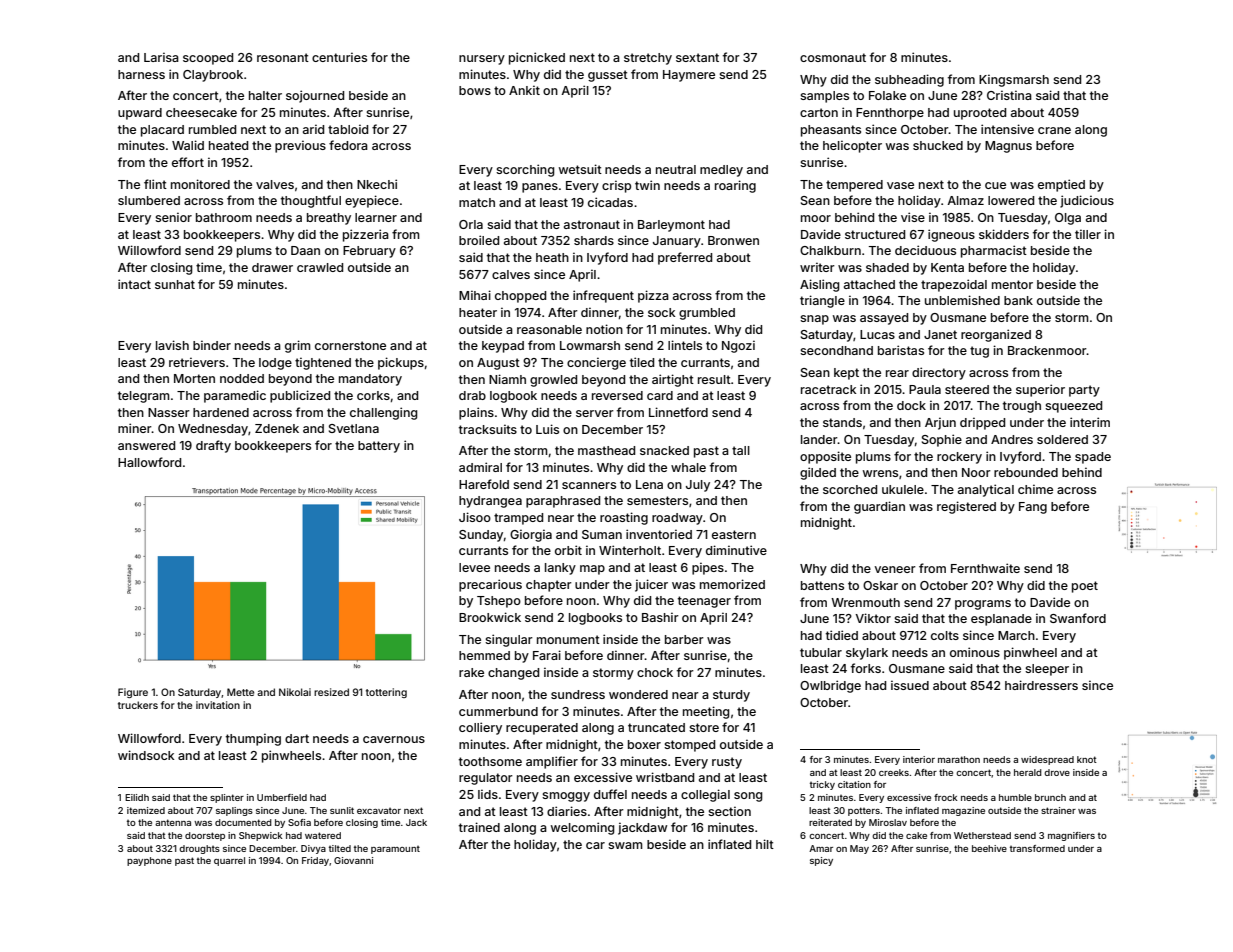 The width and height of the screenshot is (1233, 952). I want to click on Giovanni, so click(353, 860).
